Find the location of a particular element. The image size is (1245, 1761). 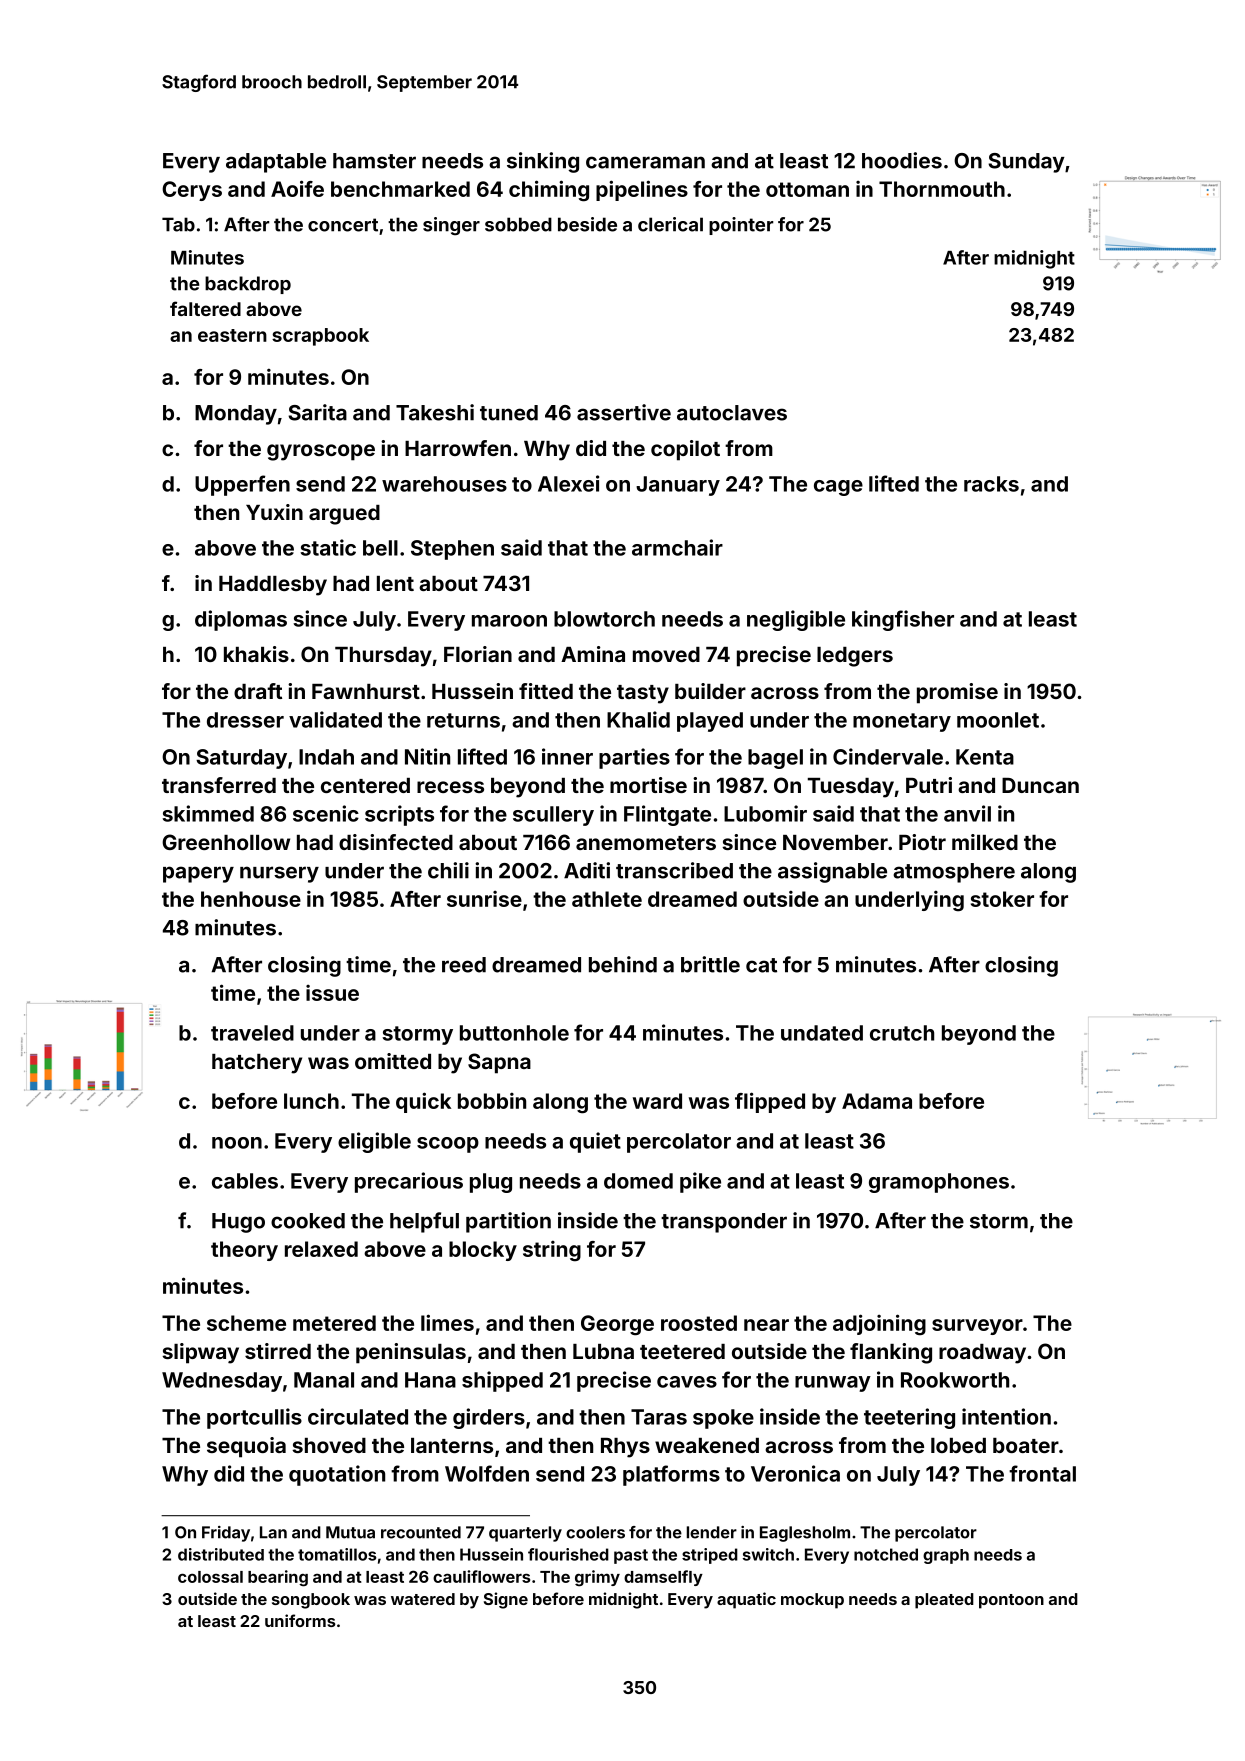

adjoining is located at coordinates (879, 1325).
